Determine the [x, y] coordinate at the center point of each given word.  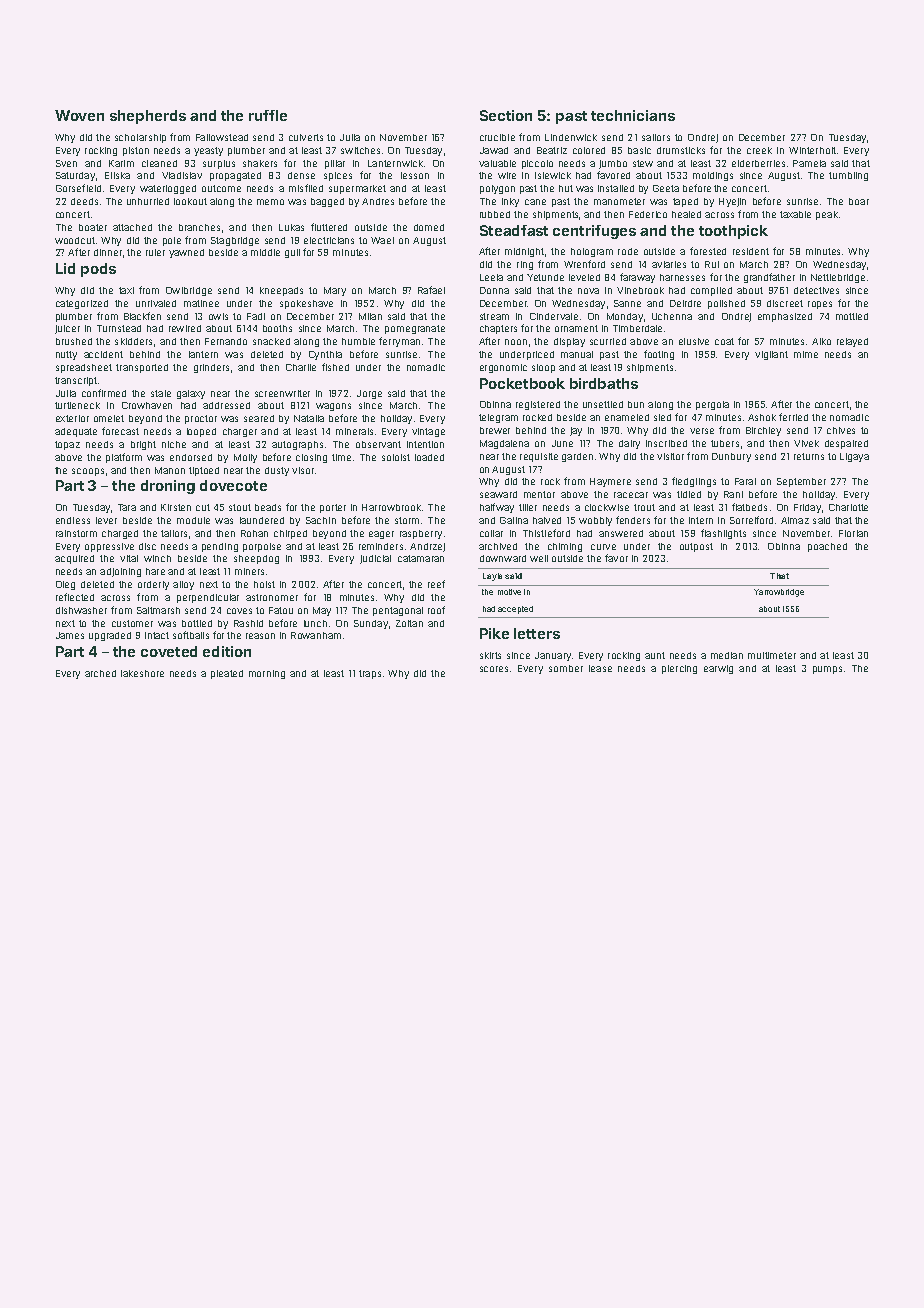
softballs [191, 635]
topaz [67, 445]
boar [859, 201]
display [569, 342]
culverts [306, 137]
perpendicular [208, 598]
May [322, 611]
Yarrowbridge [779, 593]
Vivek [806, 443]
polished [726, 304]
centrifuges [594, 232]
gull [292, 253]
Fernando [226, 341]
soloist [396, 457]
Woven [79, 115]
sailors [656, 137]
